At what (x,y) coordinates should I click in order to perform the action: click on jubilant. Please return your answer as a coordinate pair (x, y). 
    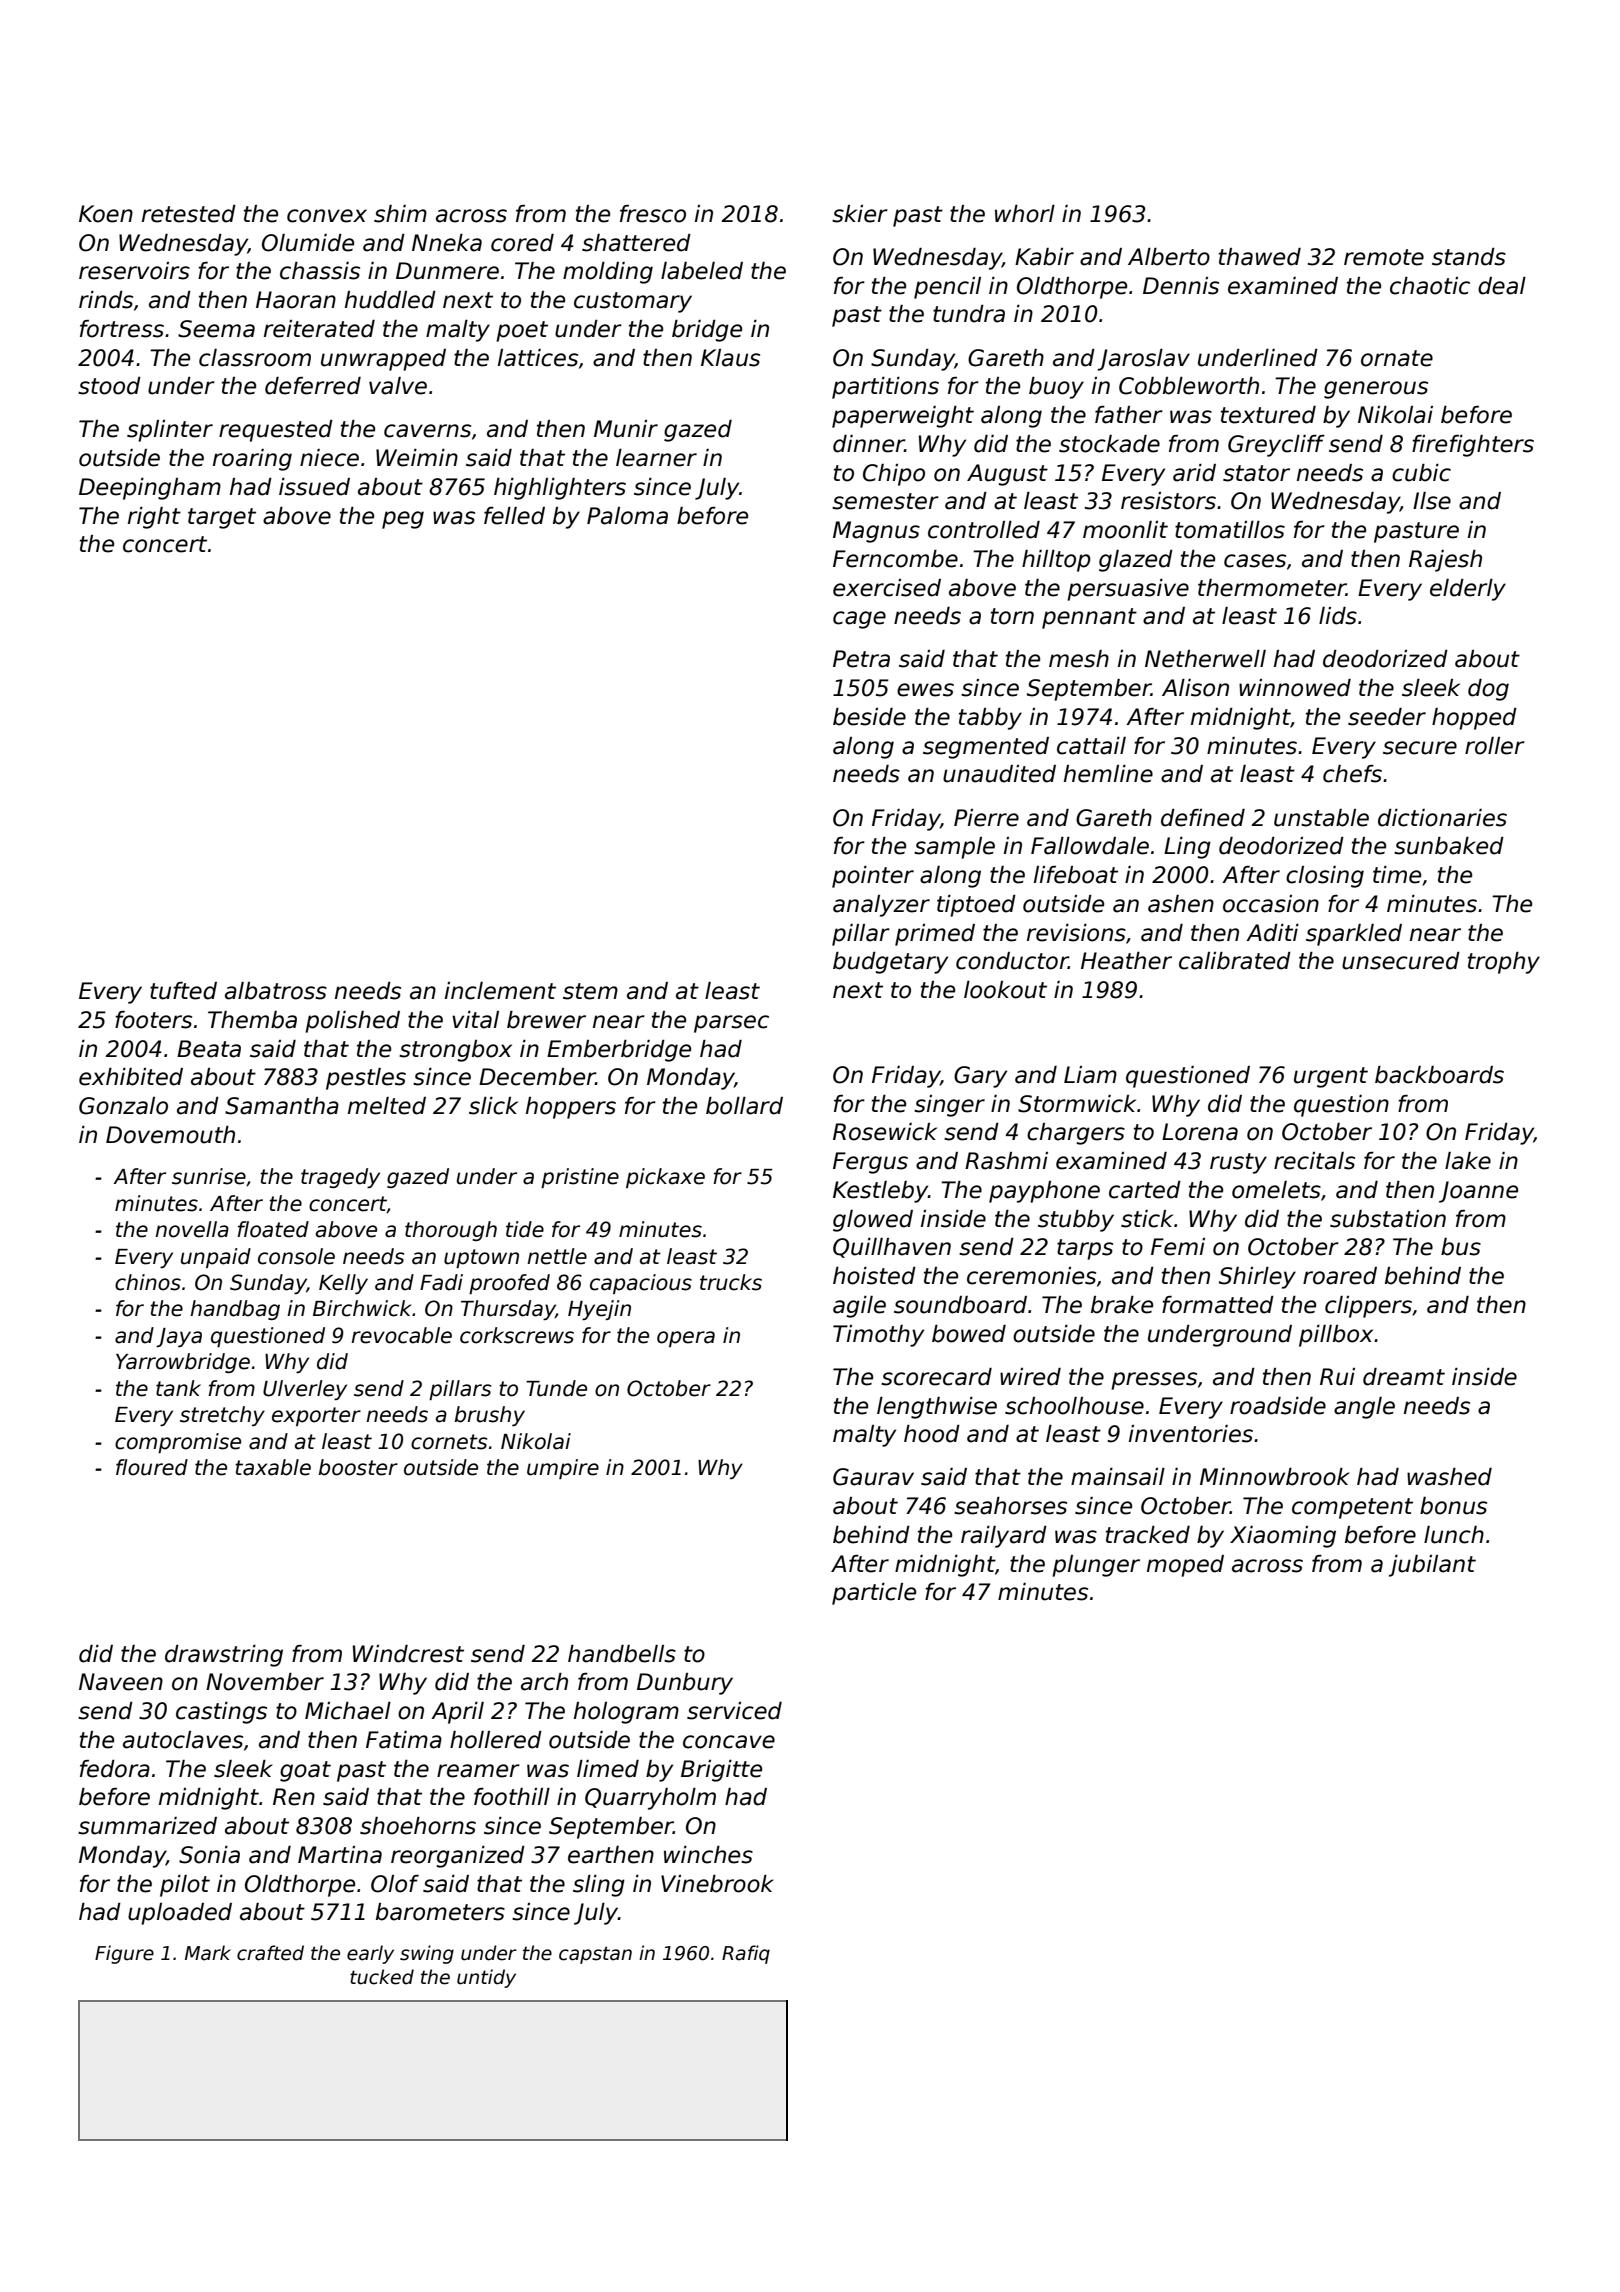
    Looking at the image, I should click on (1432, 1566).
